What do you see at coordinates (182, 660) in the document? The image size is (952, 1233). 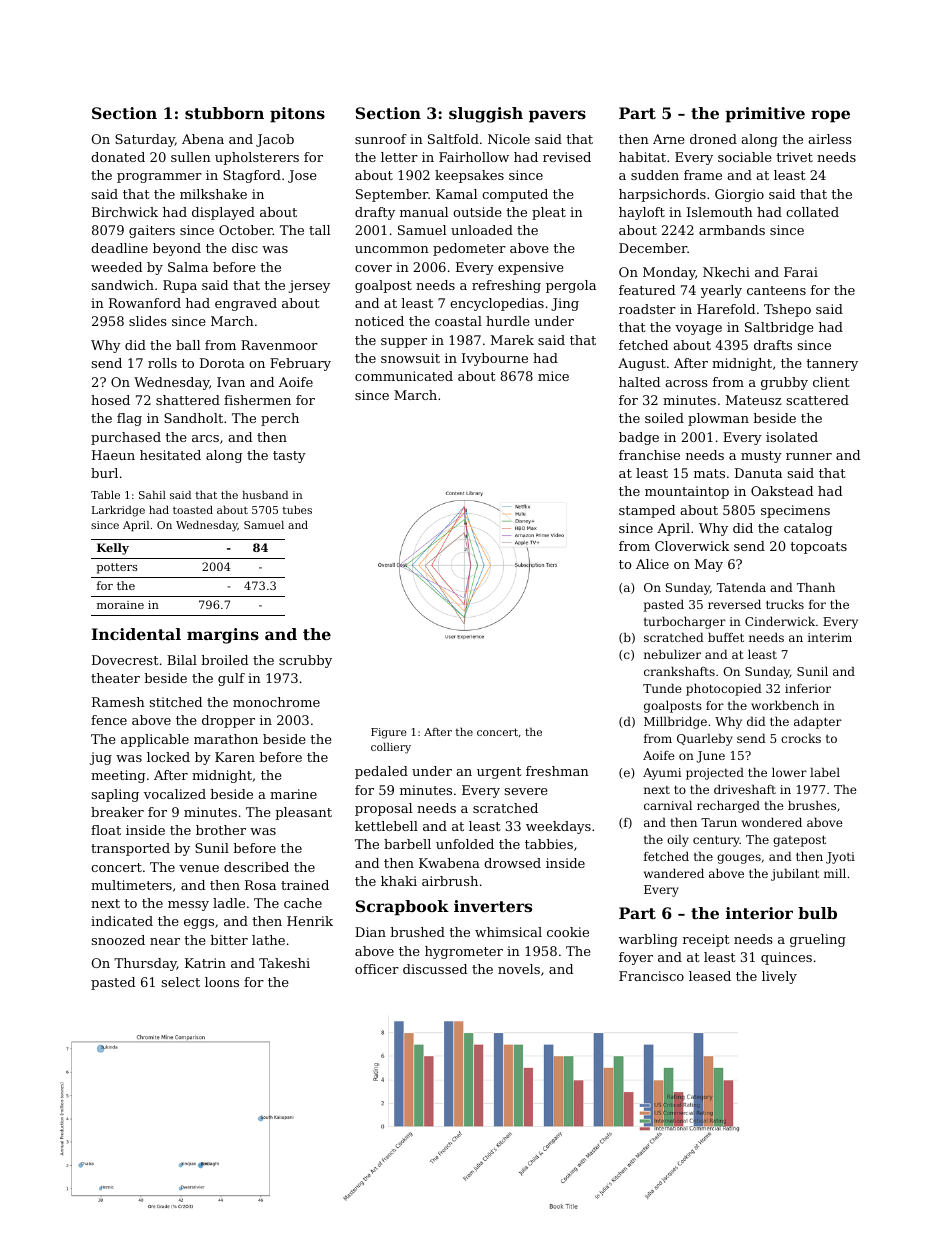 I see `Bilal` at bounding box center [182, 660].
